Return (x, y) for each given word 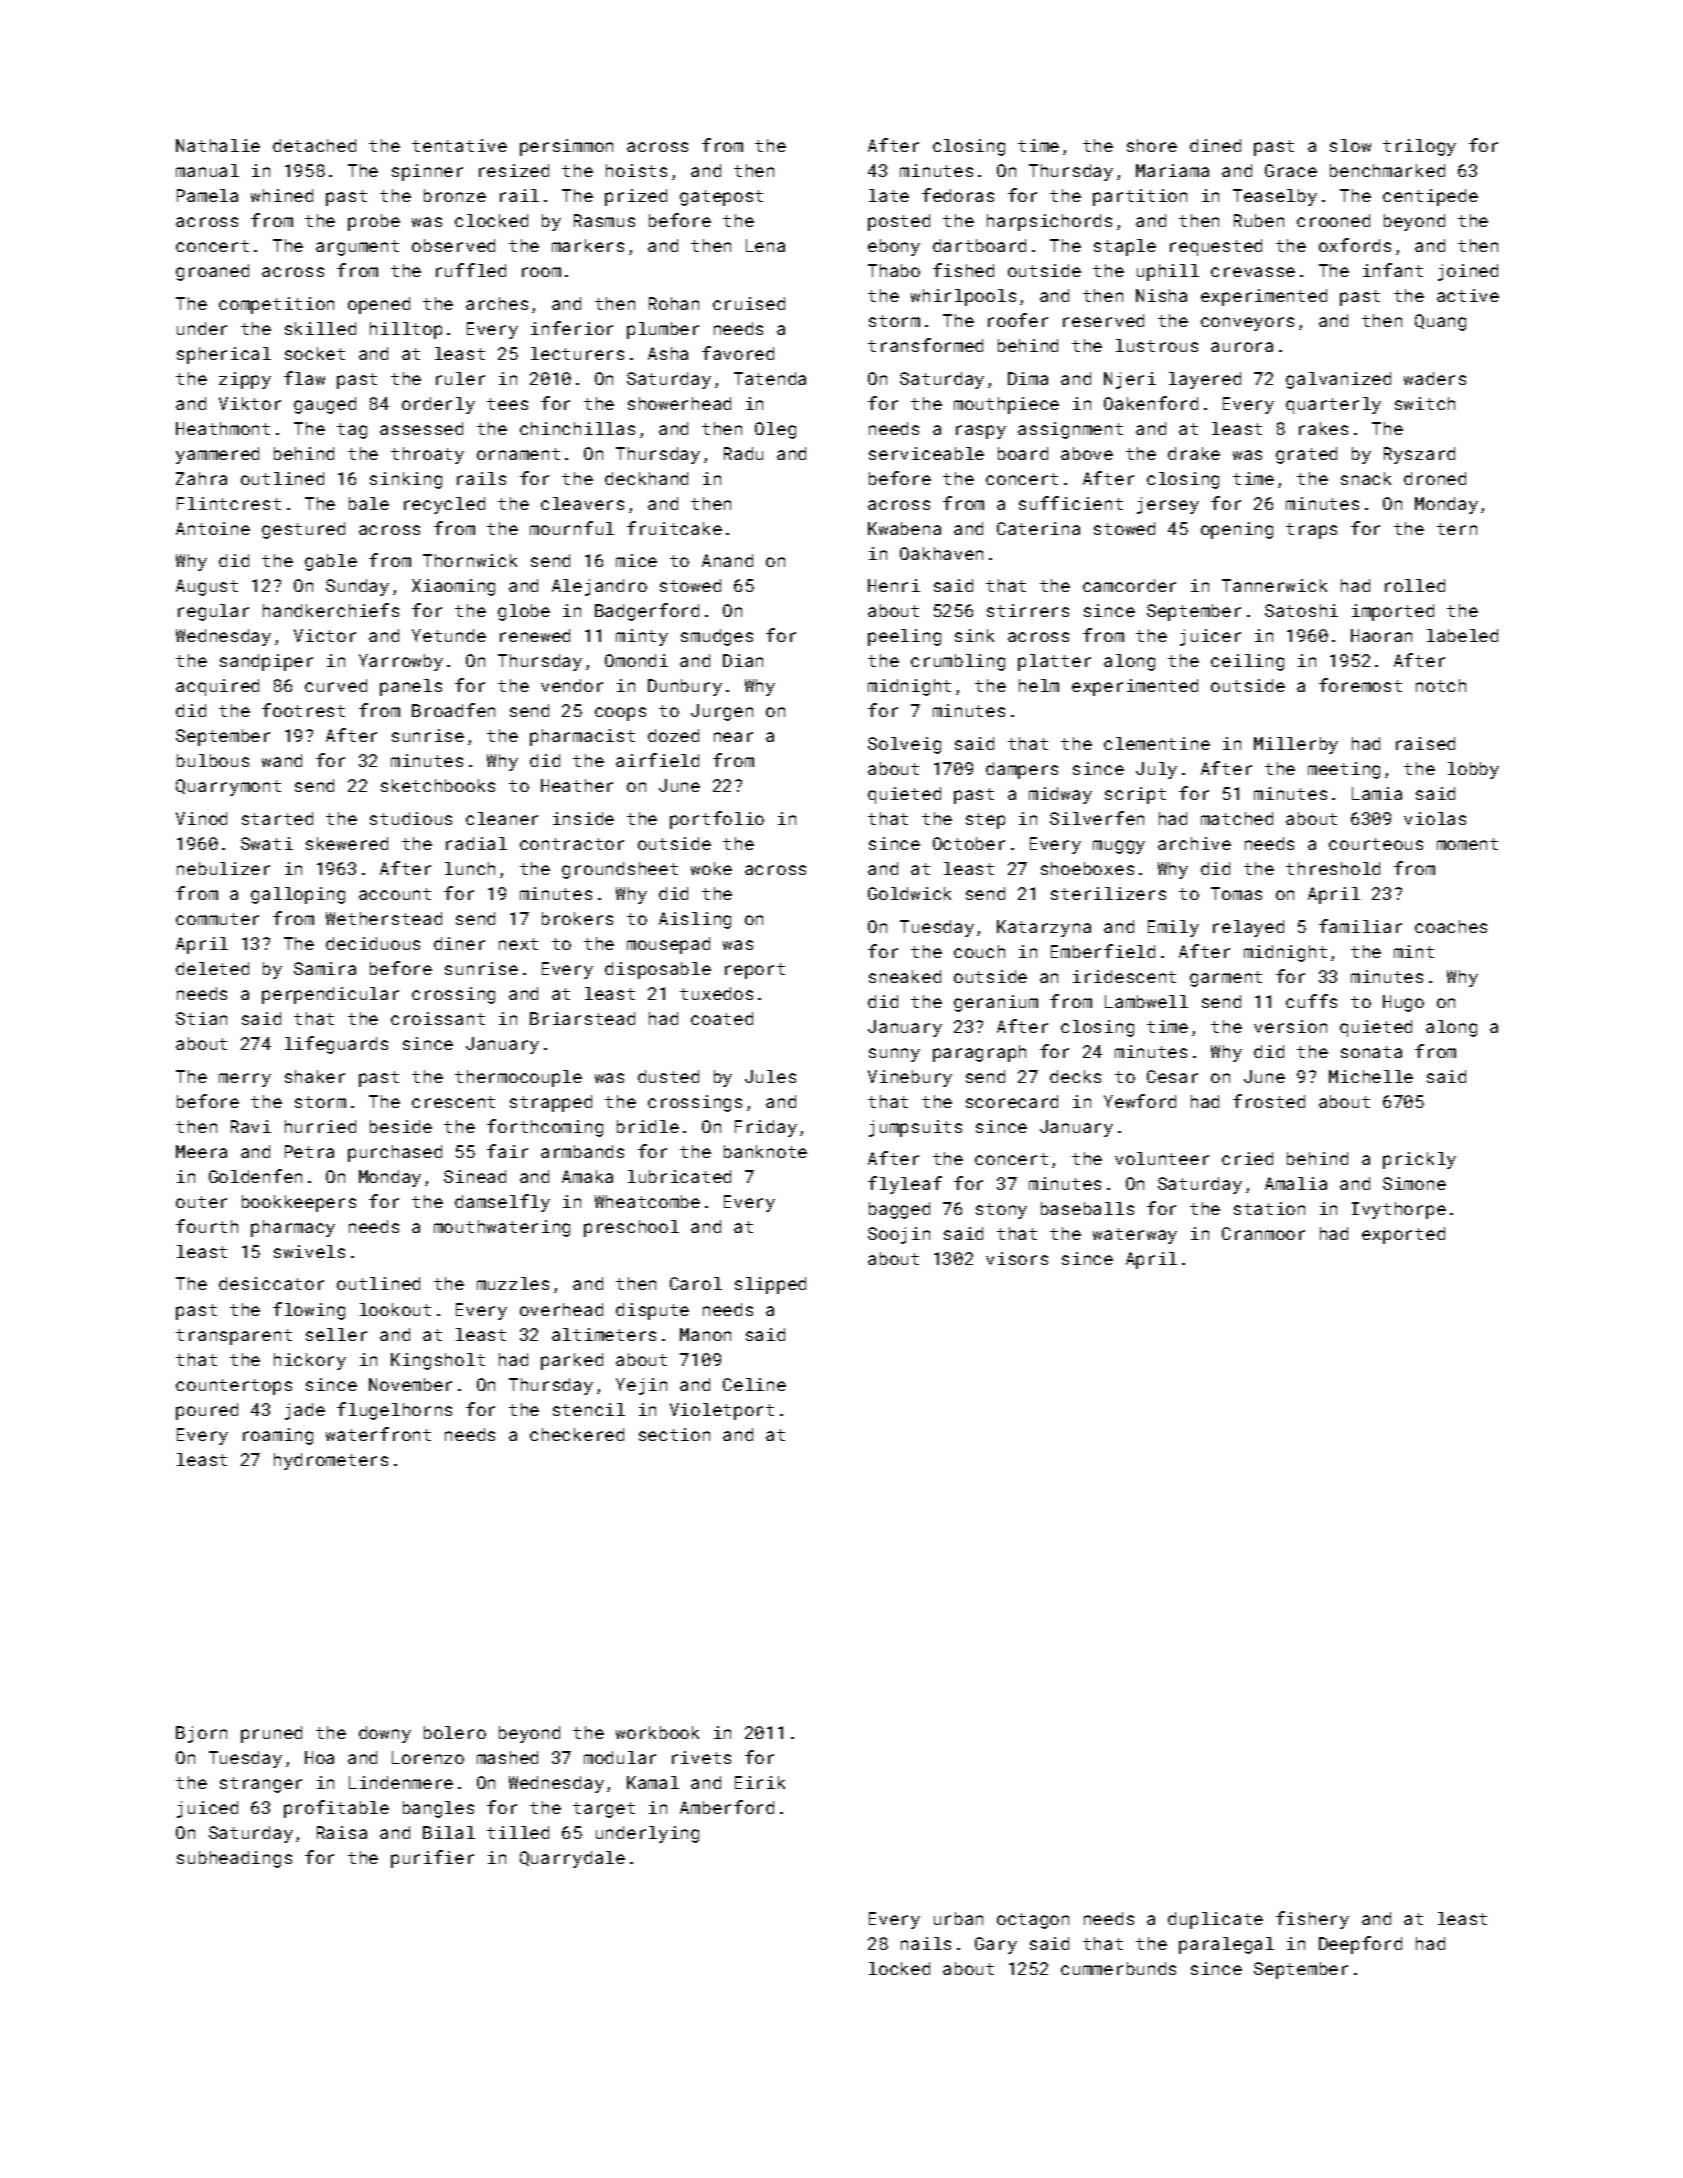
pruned (271, 1734)
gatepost (721, 198)
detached (314, 145)
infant (1393, 270)
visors (1017, 1258)
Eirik (760, 1782)
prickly (1419, 1160)
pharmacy (293, 1228)
